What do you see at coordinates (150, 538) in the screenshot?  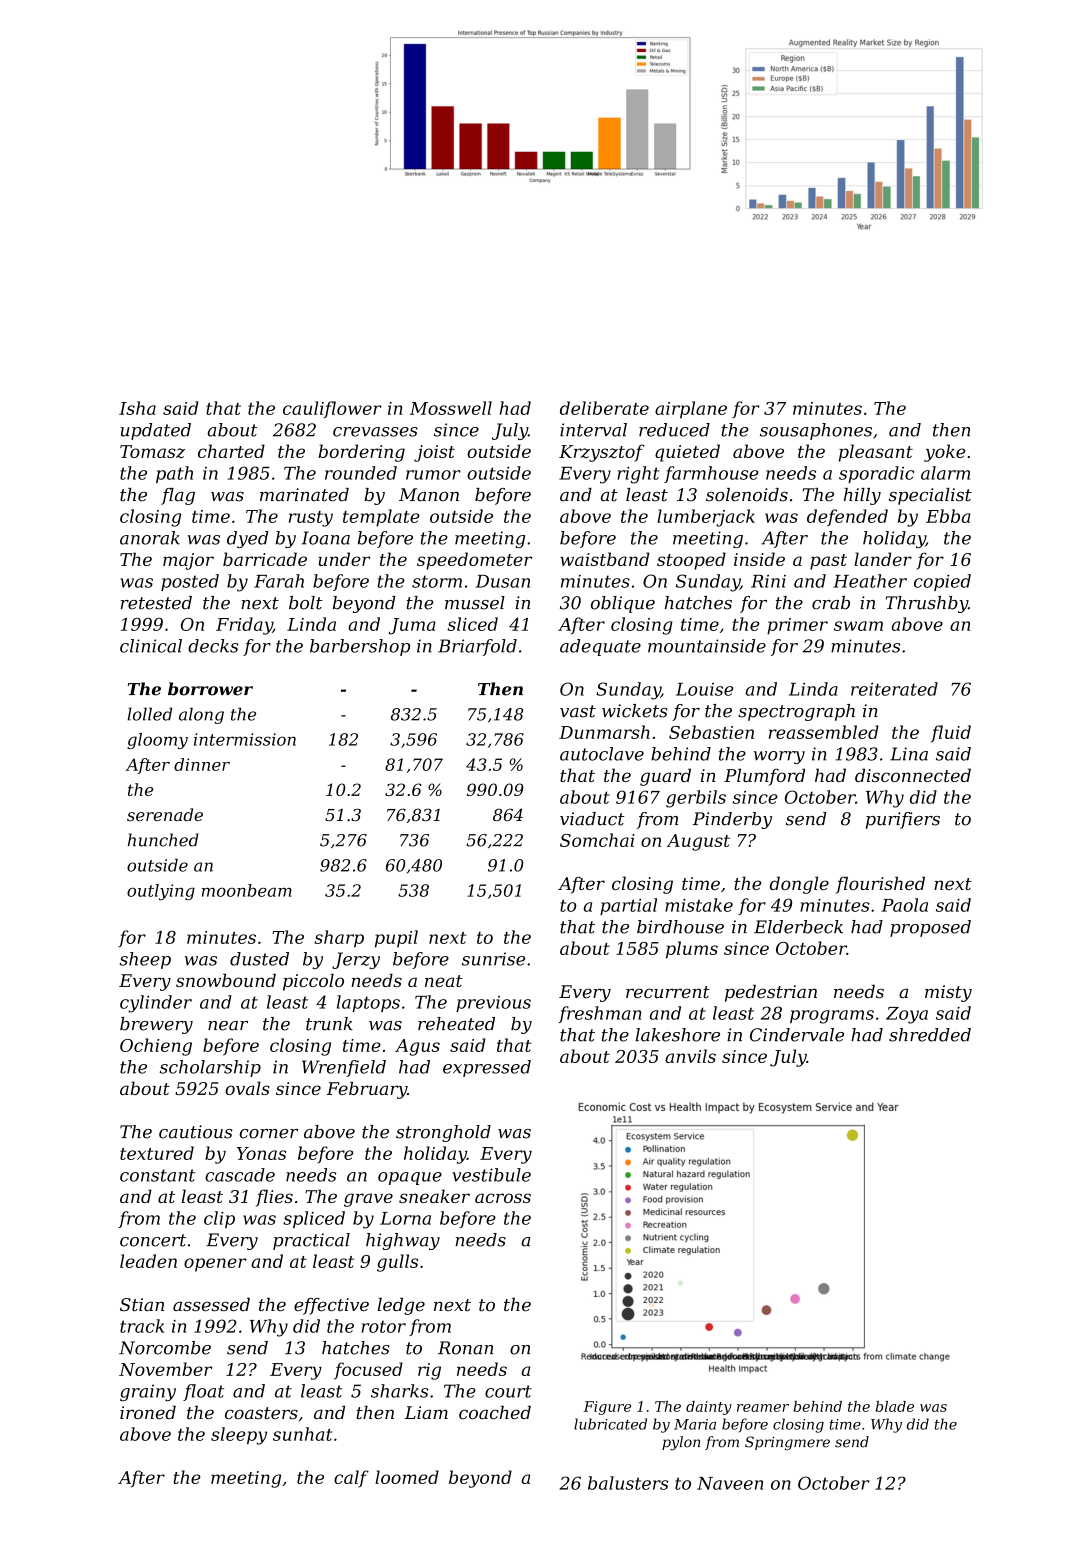 I see `anorak` at bounding box center [150, 538].
